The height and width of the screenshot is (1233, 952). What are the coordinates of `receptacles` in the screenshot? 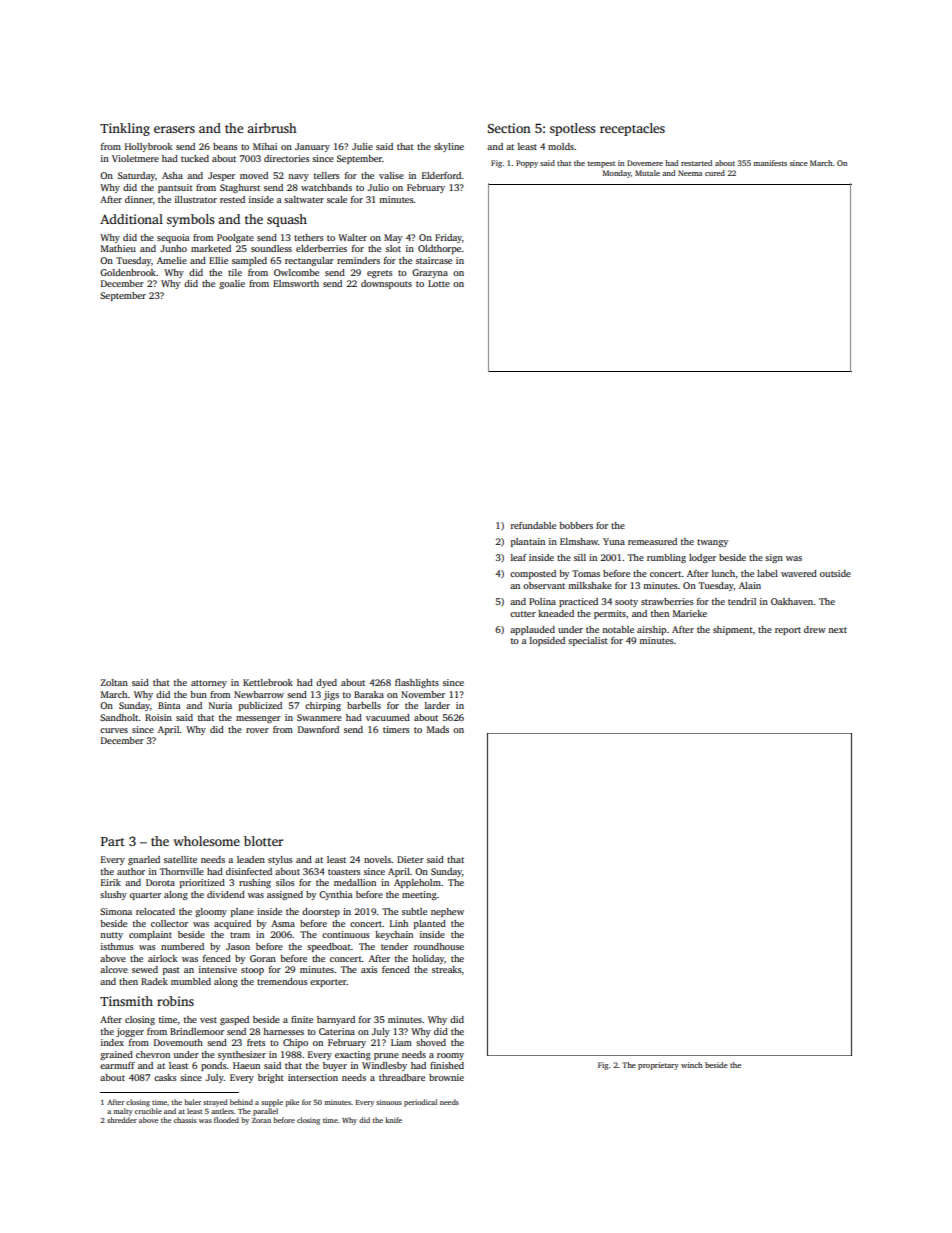 It's located at (632, 129).
